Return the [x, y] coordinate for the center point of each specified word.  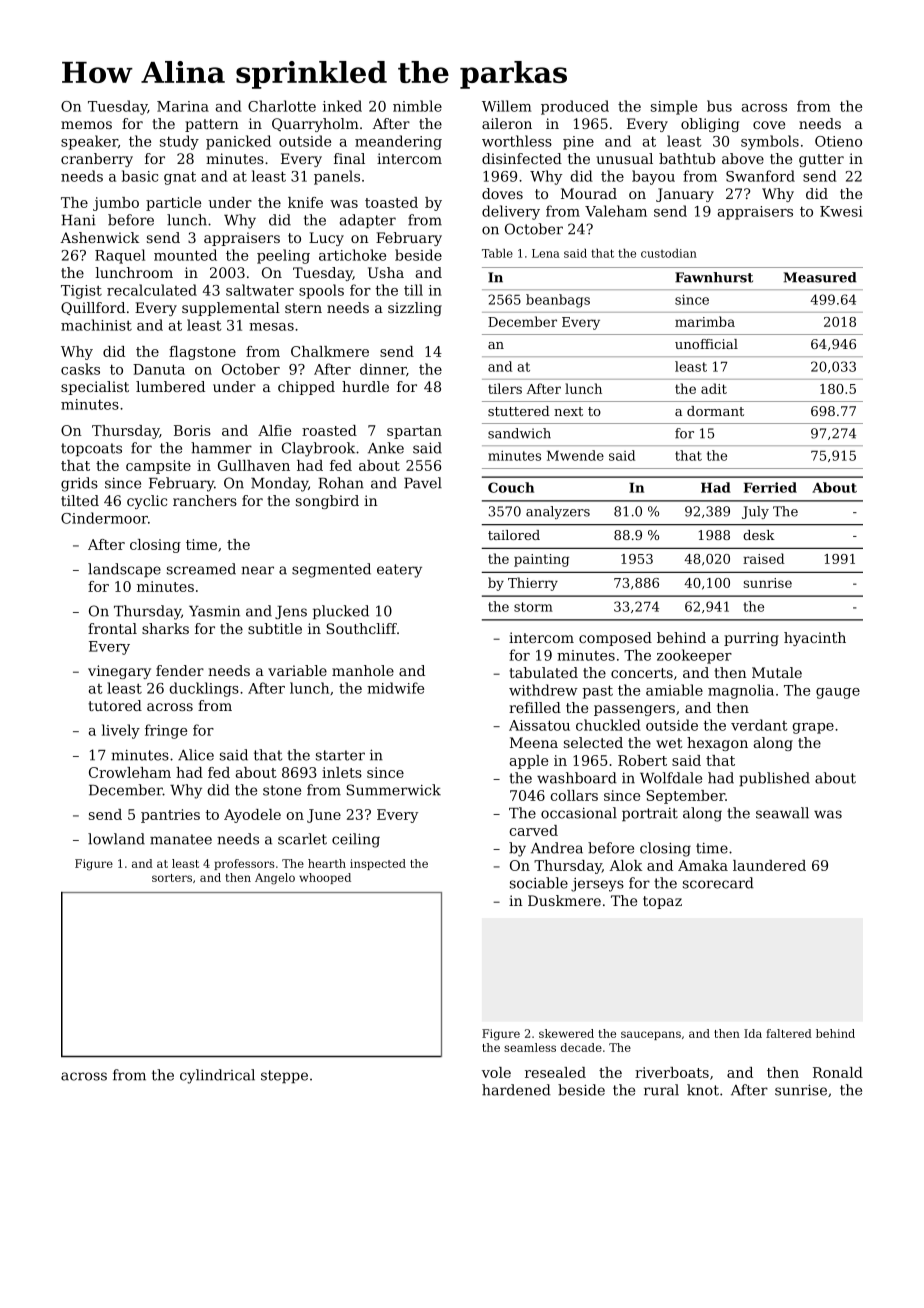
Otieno [838, 141]
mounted [185, 255]
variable [297, 670]
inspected [378, 864]
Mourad [589, 193]
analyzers [558, 512]
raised [764, 558]
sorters [172, 878]
